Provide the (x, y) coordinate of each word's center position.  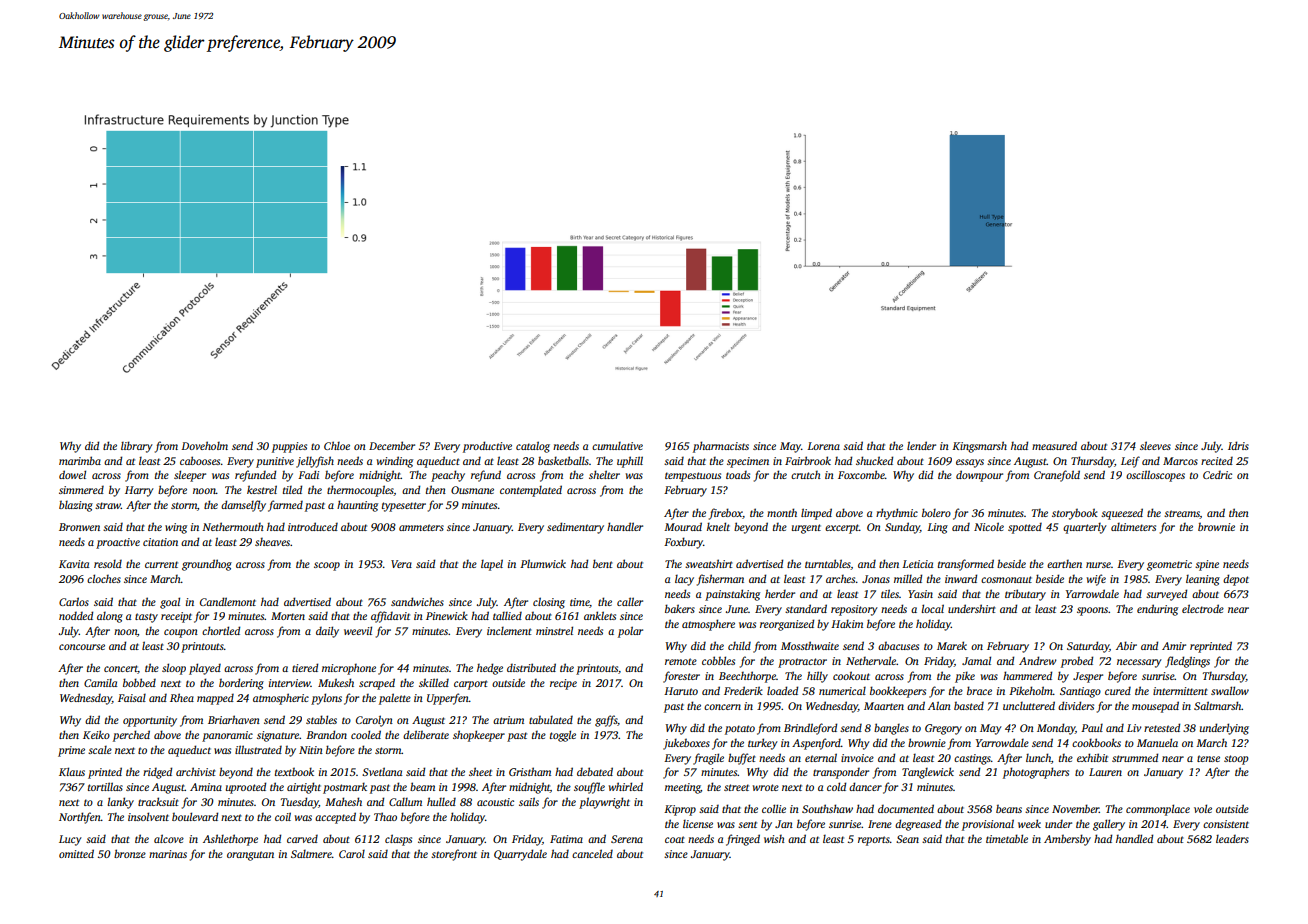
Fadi (308, 474)
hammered (1027, 675)
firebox (726, 514)
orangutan (250, 856)
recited (1217, 461)
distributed (531, 667)
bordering (241, 684)
